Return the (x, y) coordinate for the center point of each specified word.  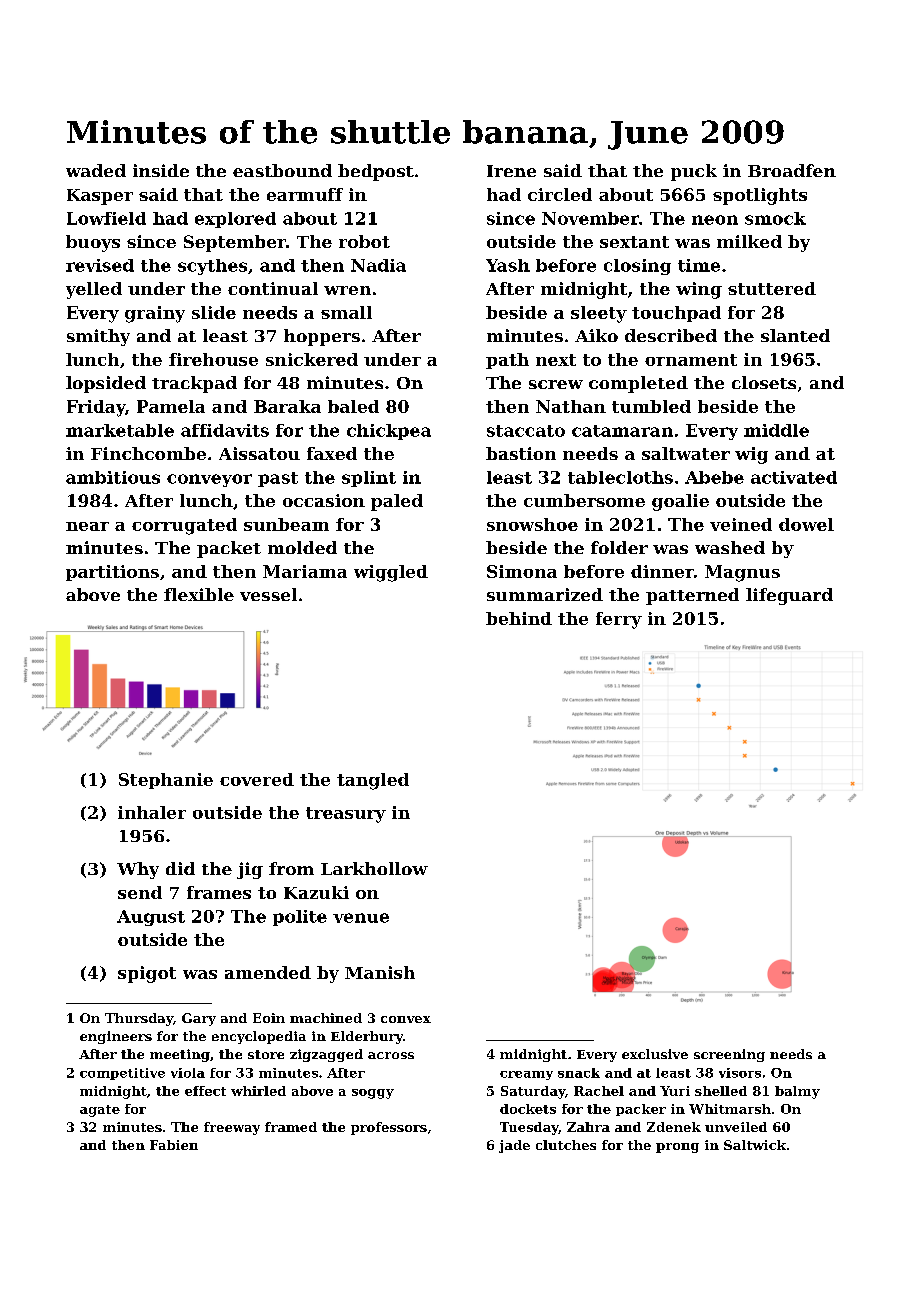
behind (519, 618)
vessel (268, 594)
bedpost (376, 172)
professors (389, 1128)
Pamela (171, 406)
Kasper (100, 197)
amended (268, 972)
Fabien (174, 1145)
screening (729, 1055)
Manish (380, 972)
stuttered (772, 288)
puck (694, 172)
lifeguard (789, 596)
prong (677, 1148)
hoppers (322, 337)
